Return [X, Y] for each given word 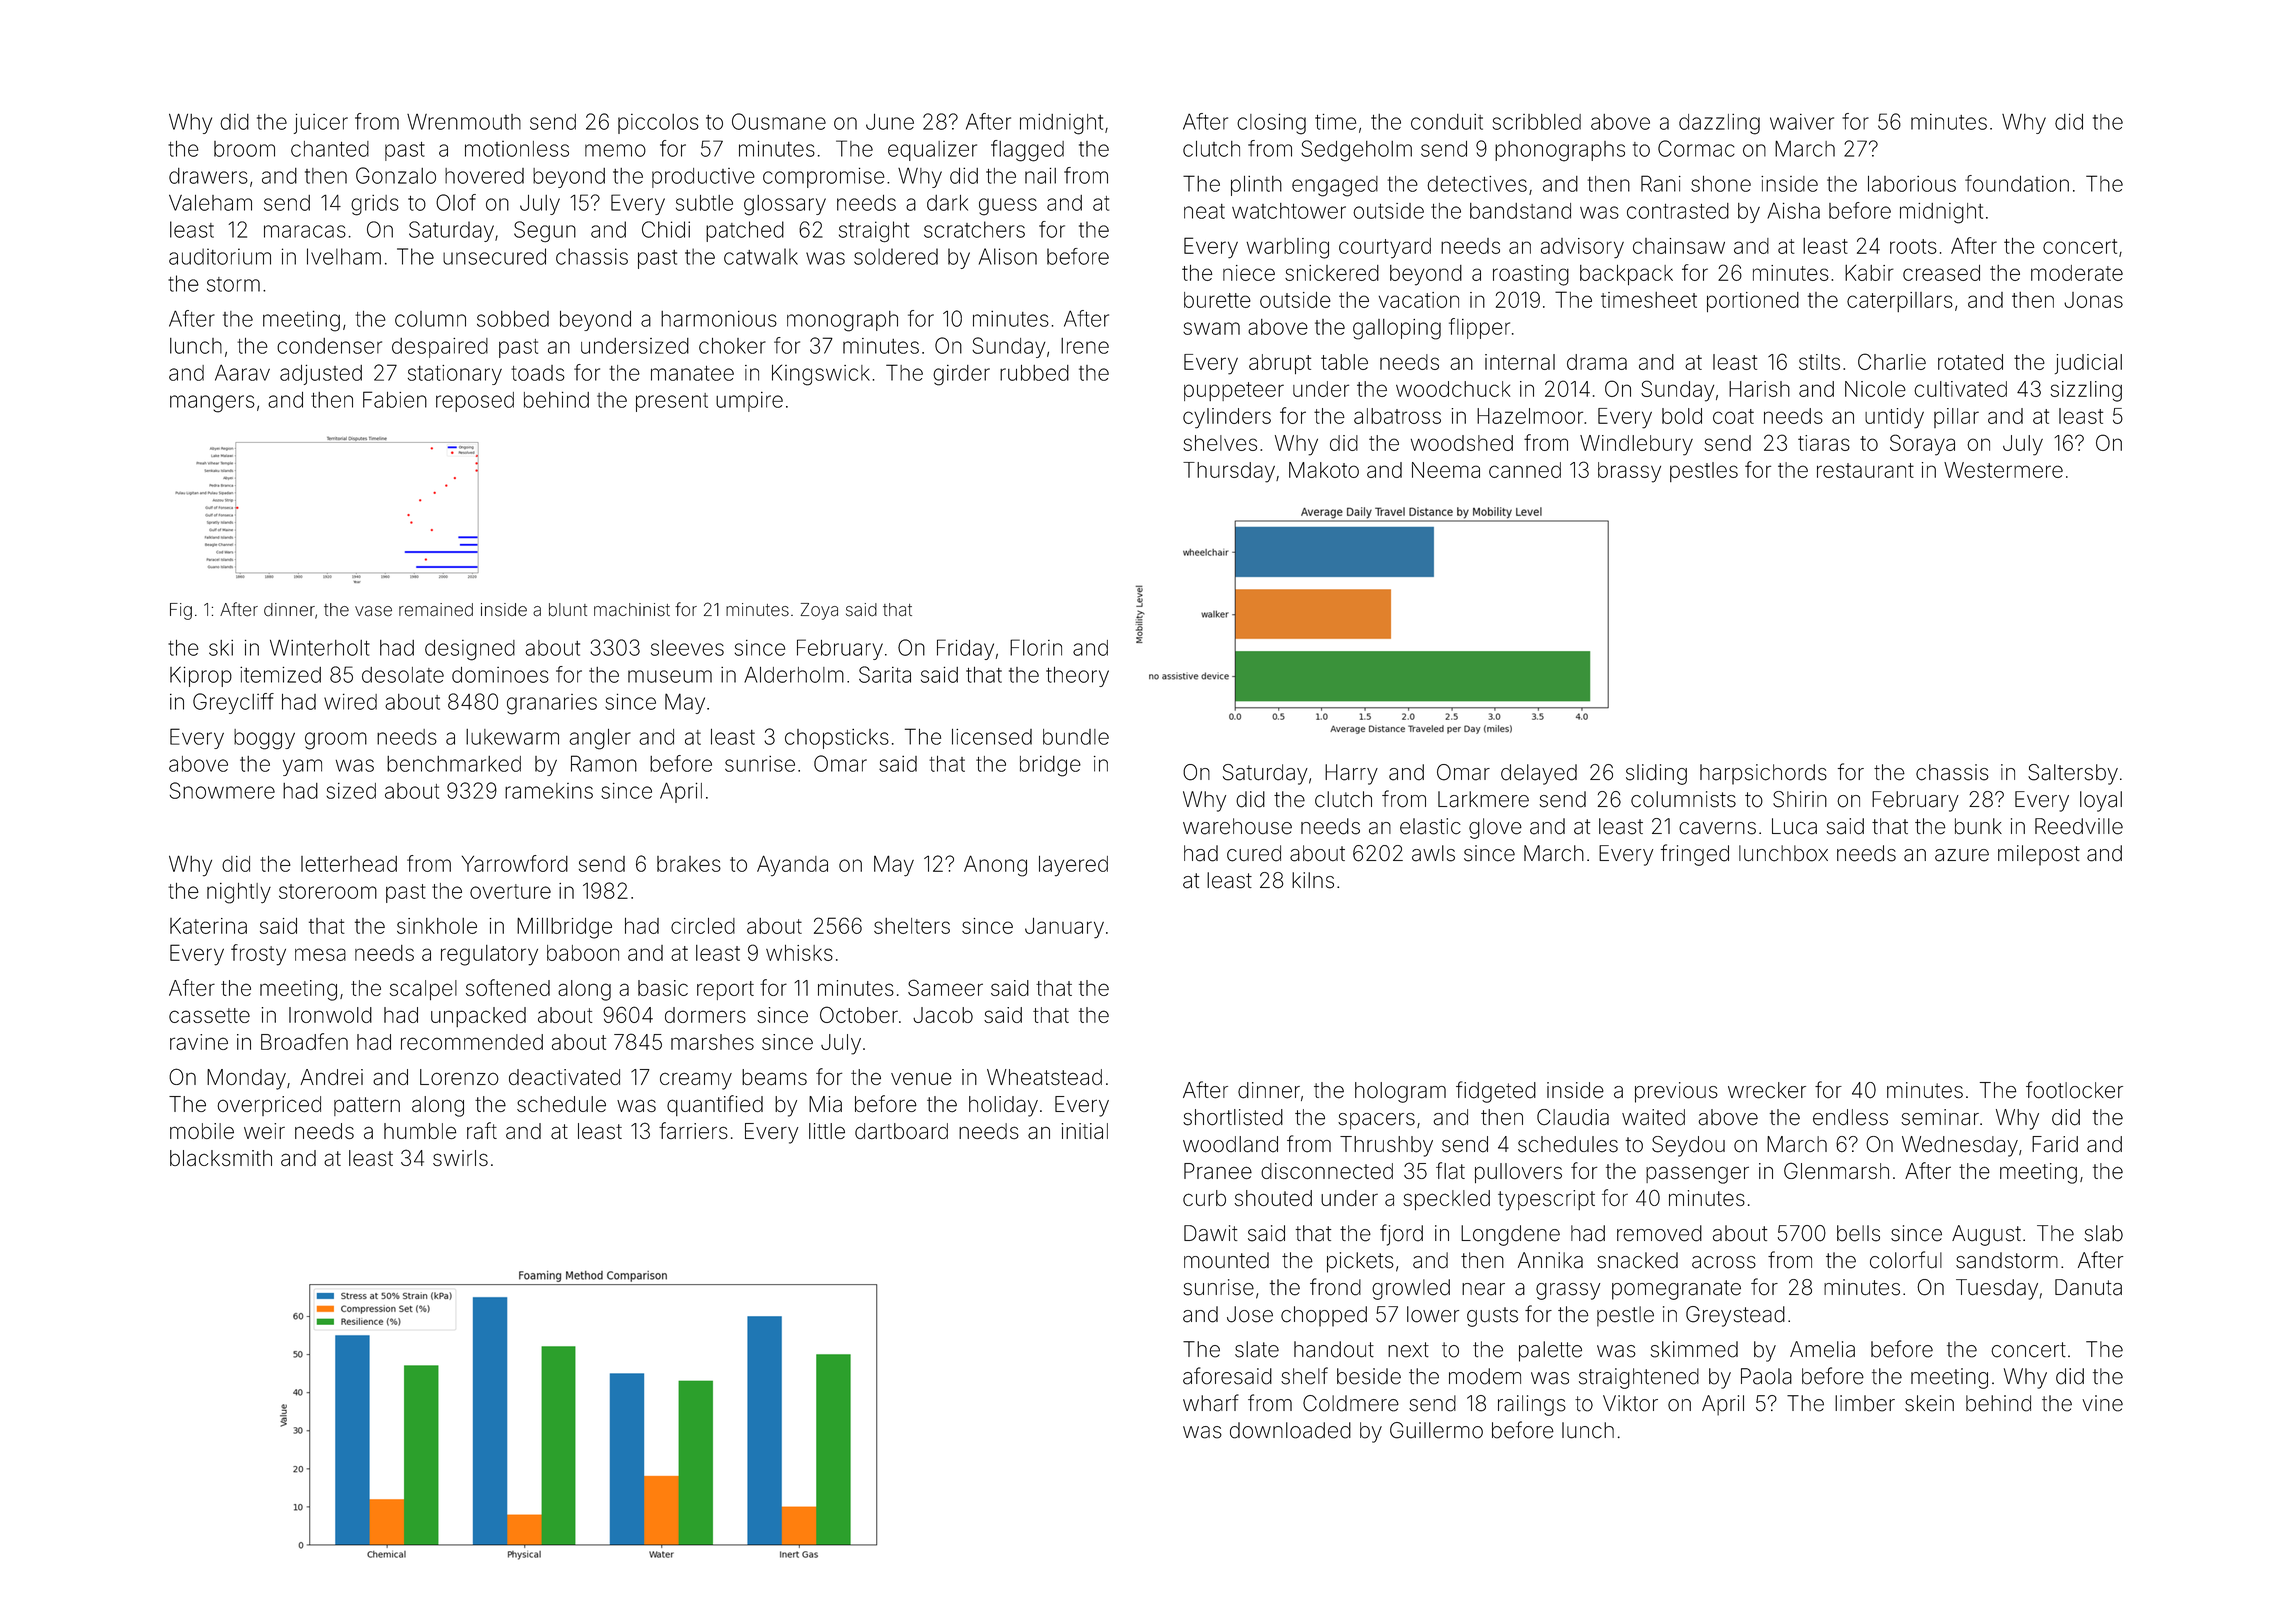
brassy [1629, 472]
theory [1077, 677]
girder [961, 375]
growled [1411, 1289]
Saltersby [2073, 774]
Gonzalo [396, 175]
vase [373, 611]
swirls [460, 1158]
